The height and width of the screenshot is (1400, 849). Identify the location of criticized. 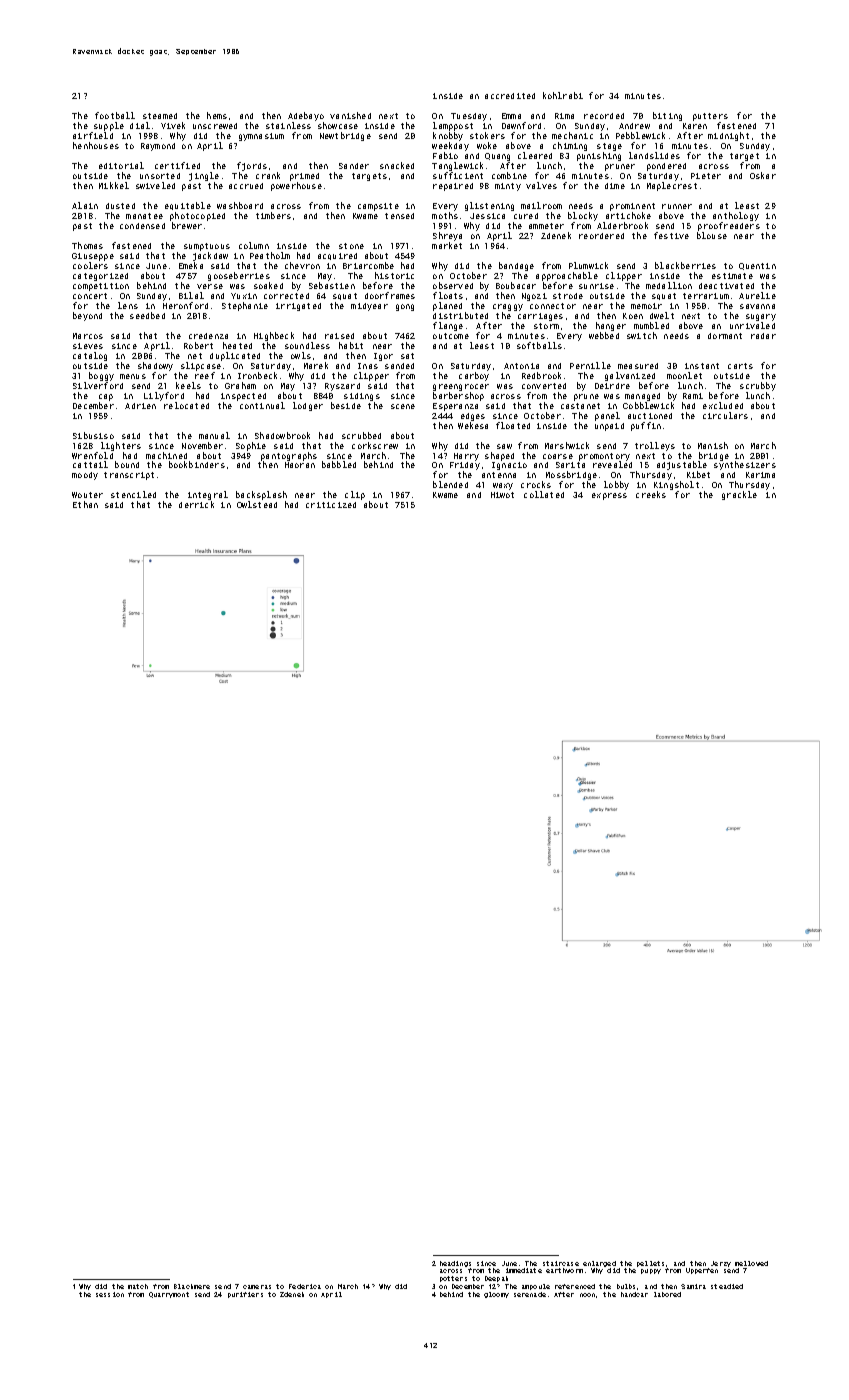
(331, 505).
